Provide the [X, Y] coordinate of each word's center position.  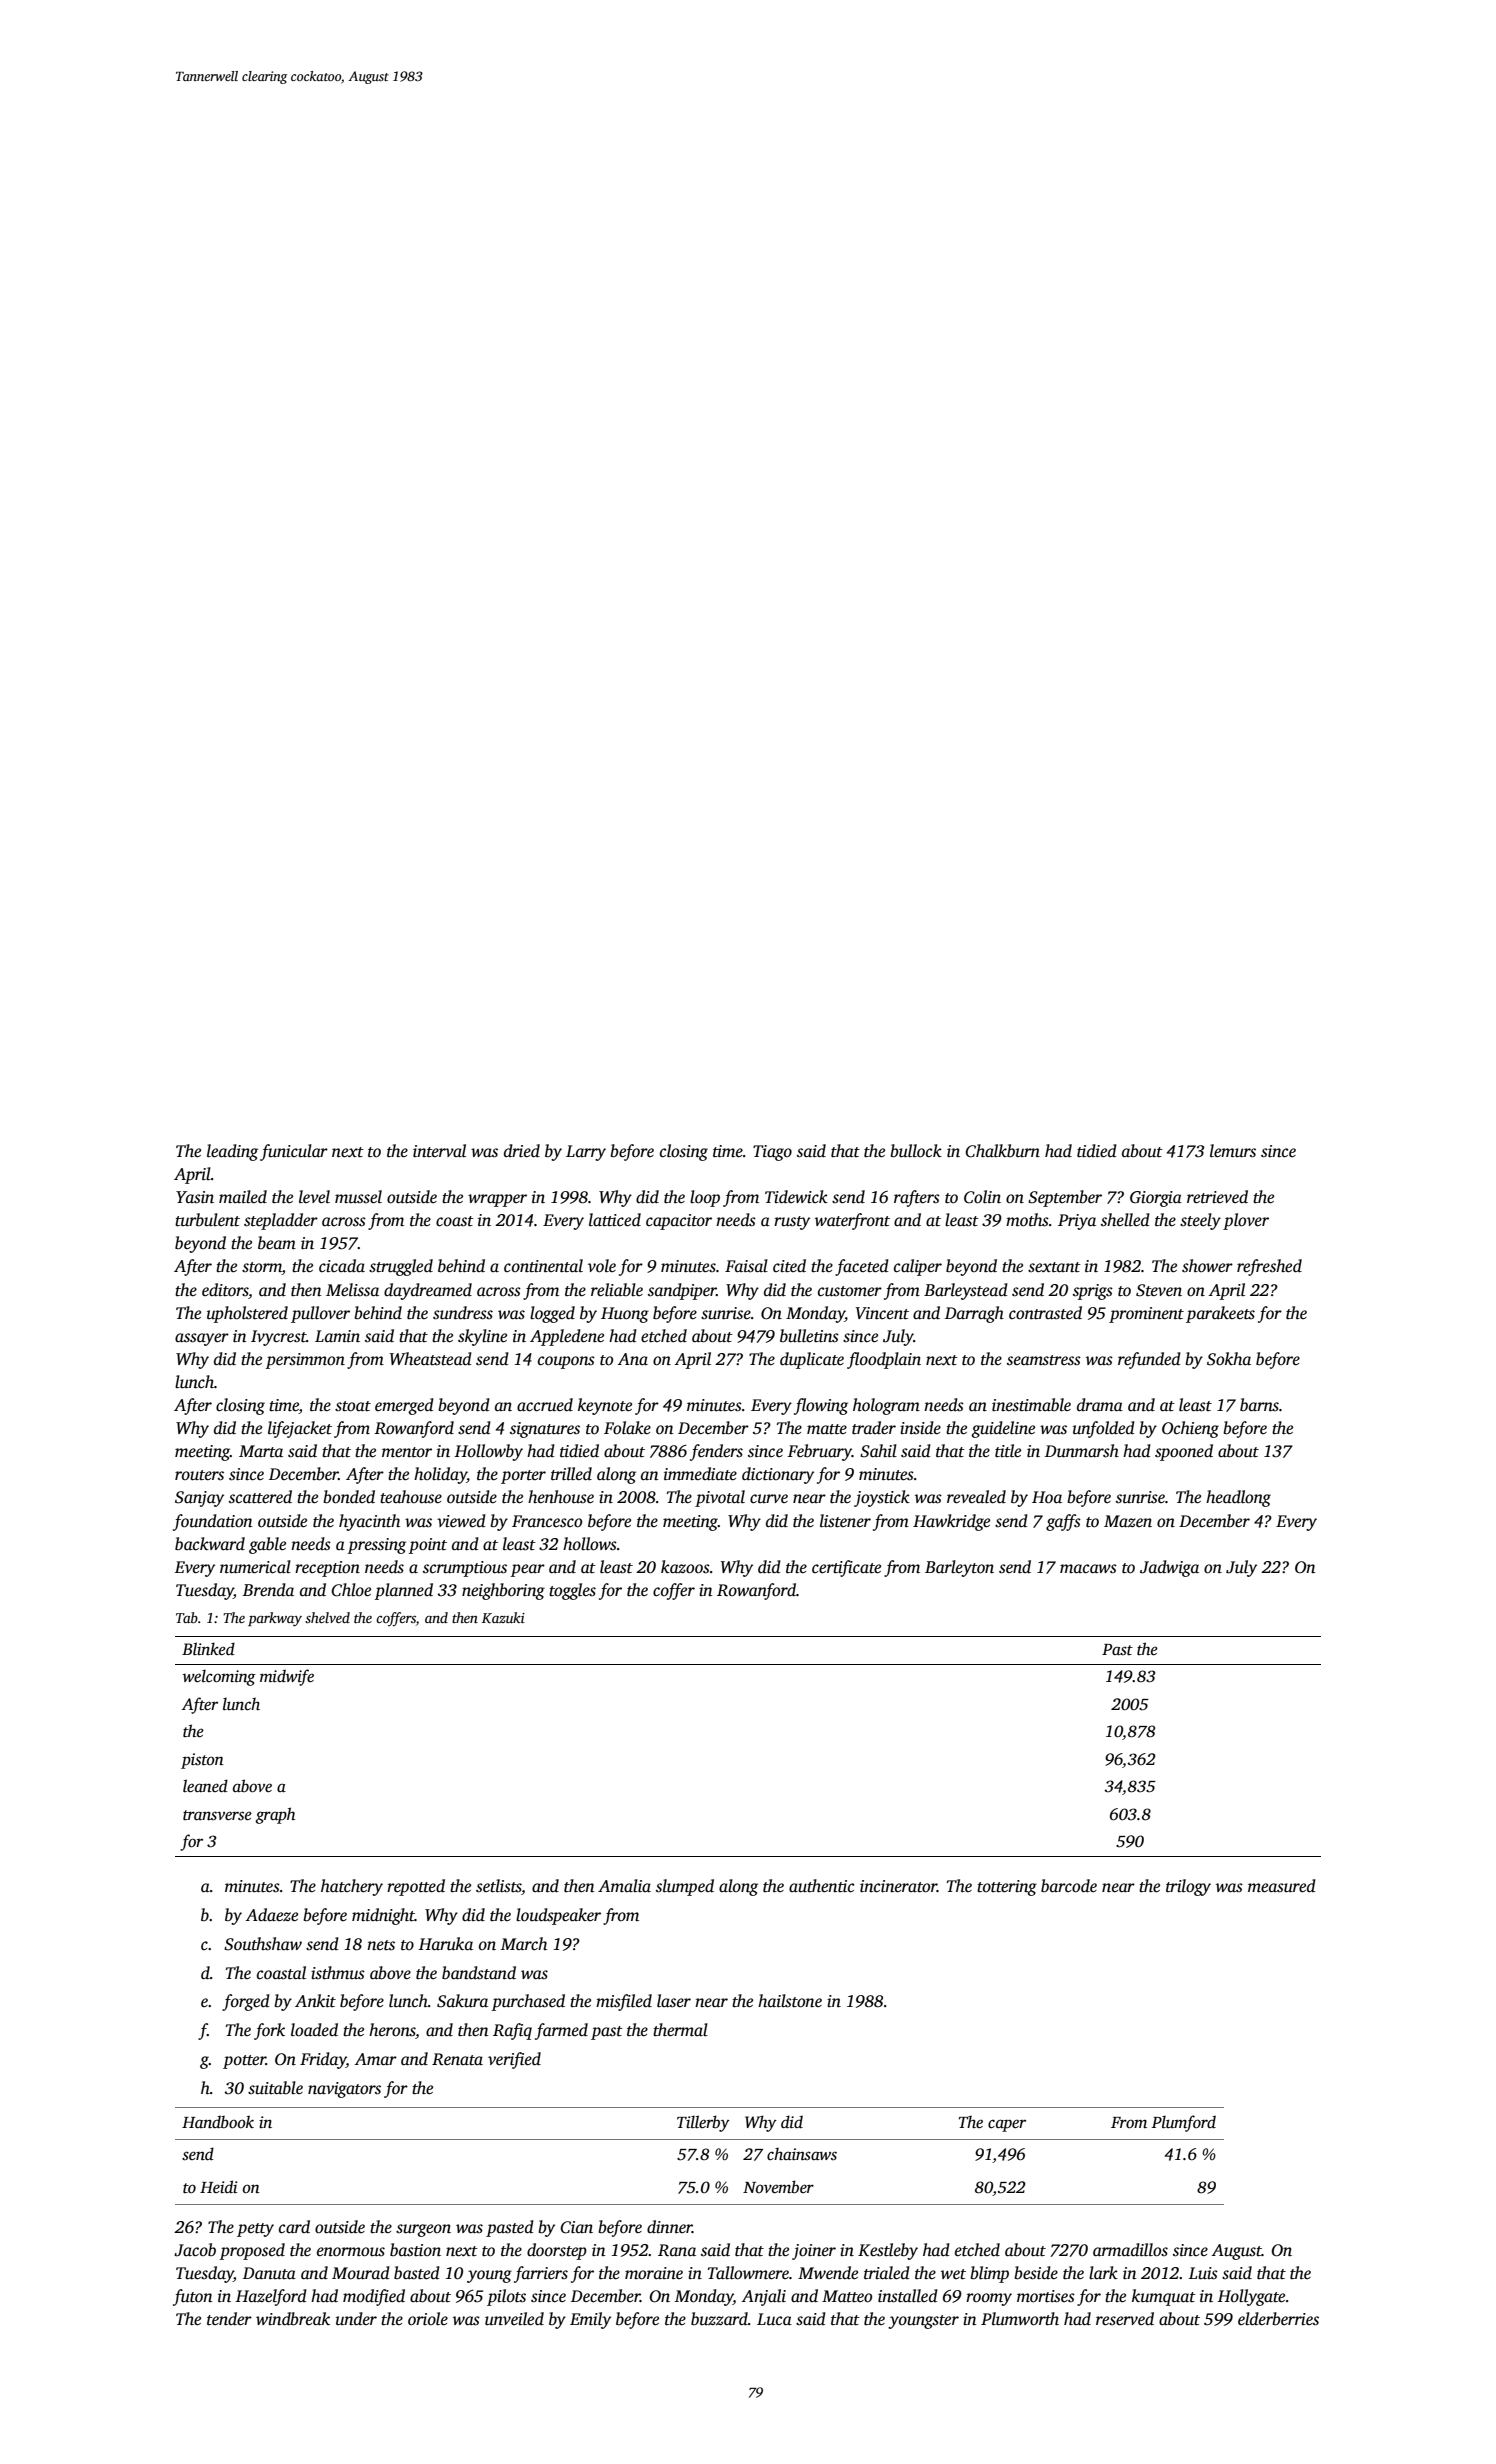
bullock [916, 1151]
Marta [261, 1451]
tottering [1007, 1888]
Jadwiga [1169, 1568]
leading [232, 1152]
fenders [716, 1452]
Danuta [269, 2273]
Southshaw [263, 1944]
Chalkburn [1002, 1151]
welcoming [219, 1678]
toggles [572, 1591]
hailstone [790, 2001]
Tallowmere [748, 2273]
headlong [1238, 1498]
